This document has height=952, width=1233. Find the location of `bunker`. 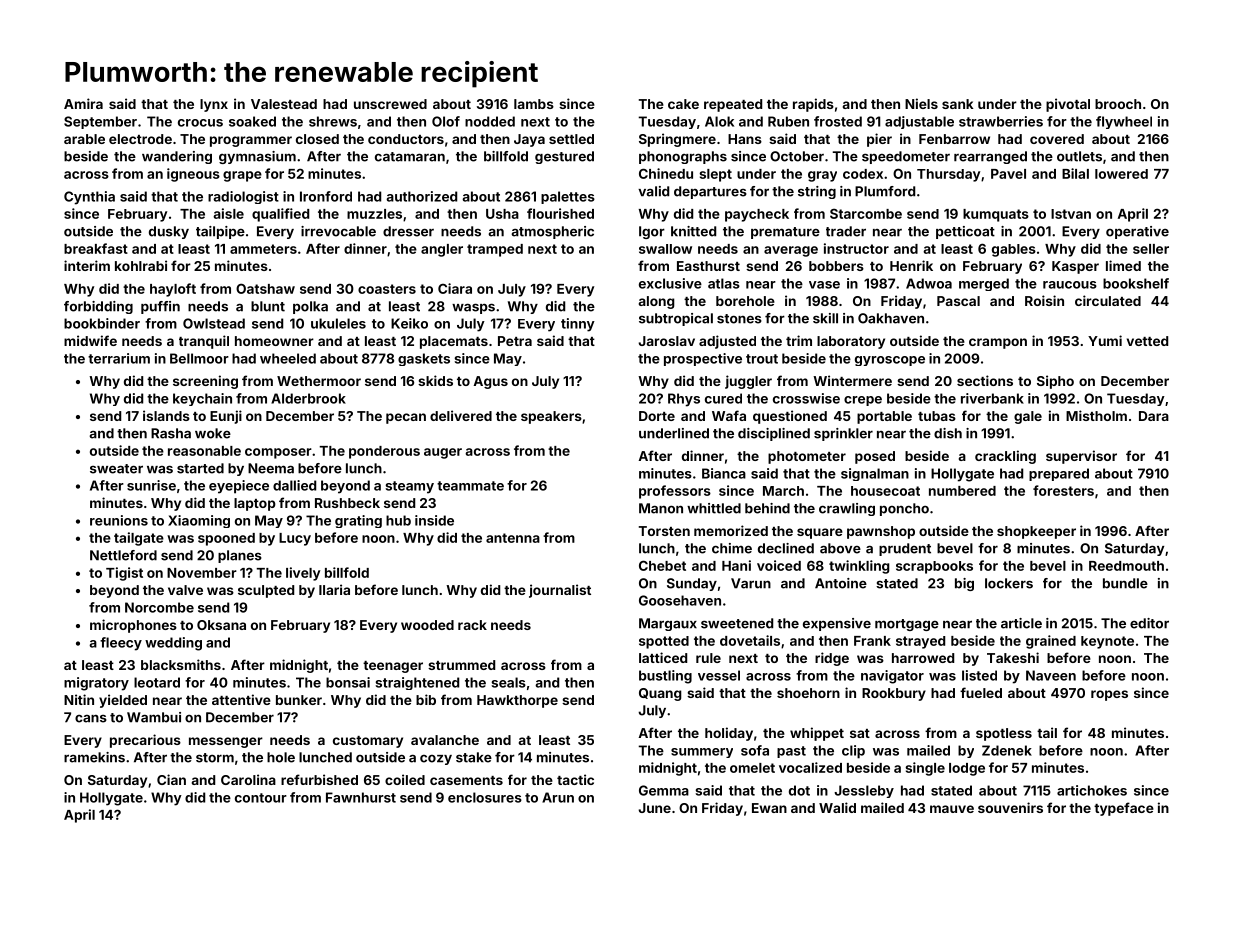

bunker is located at coordinates (299, 700).
